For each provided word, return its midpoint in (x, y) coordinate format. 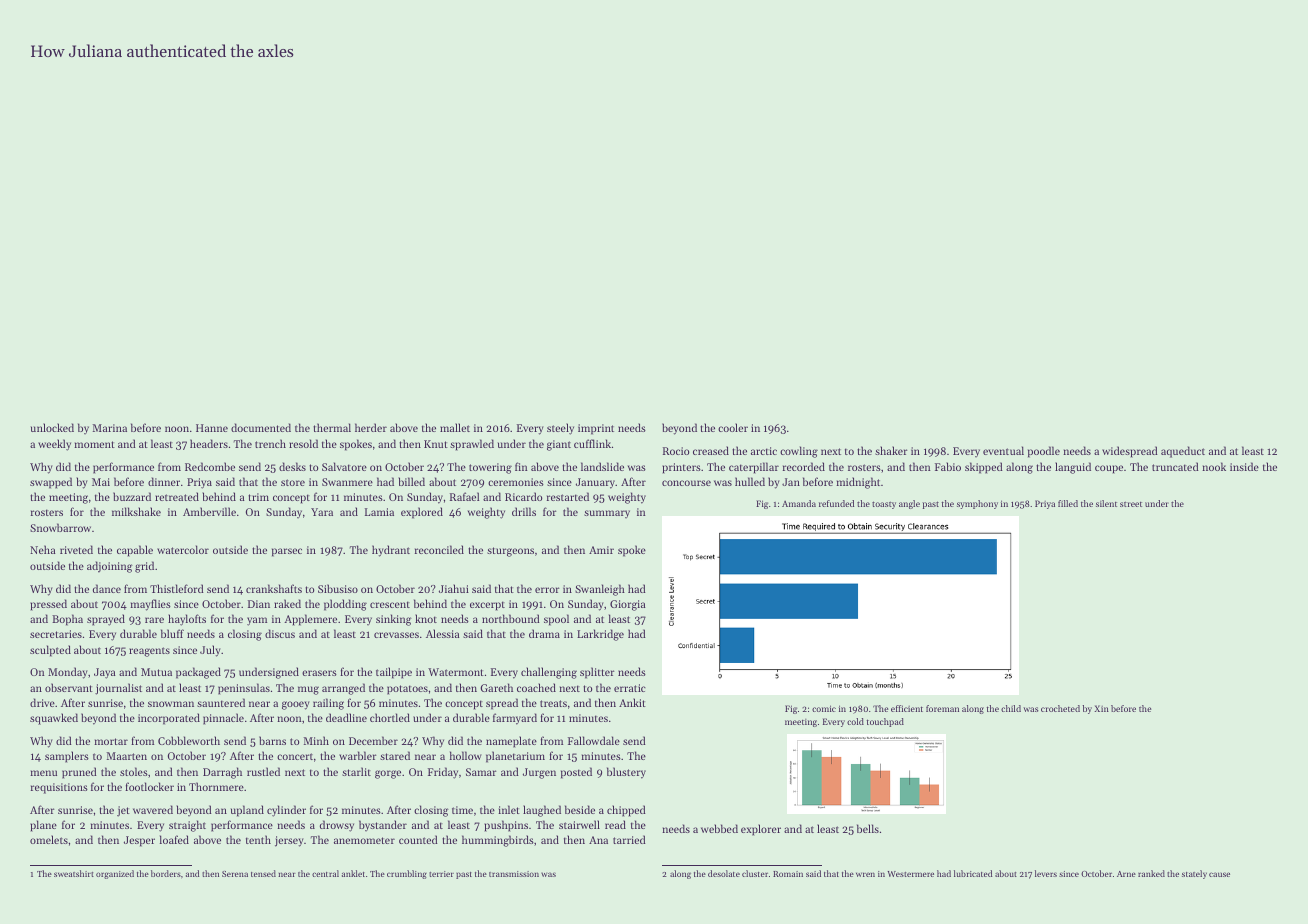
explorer (761, 830)
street (1131, 504)
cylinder (286, 811)
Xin (1101, 708)
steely (560, 429)
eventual (1003, 450)
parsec (287, 552)
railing (328, 704)
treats (553, 703)
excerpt (487, 606)
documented (261, 427)
